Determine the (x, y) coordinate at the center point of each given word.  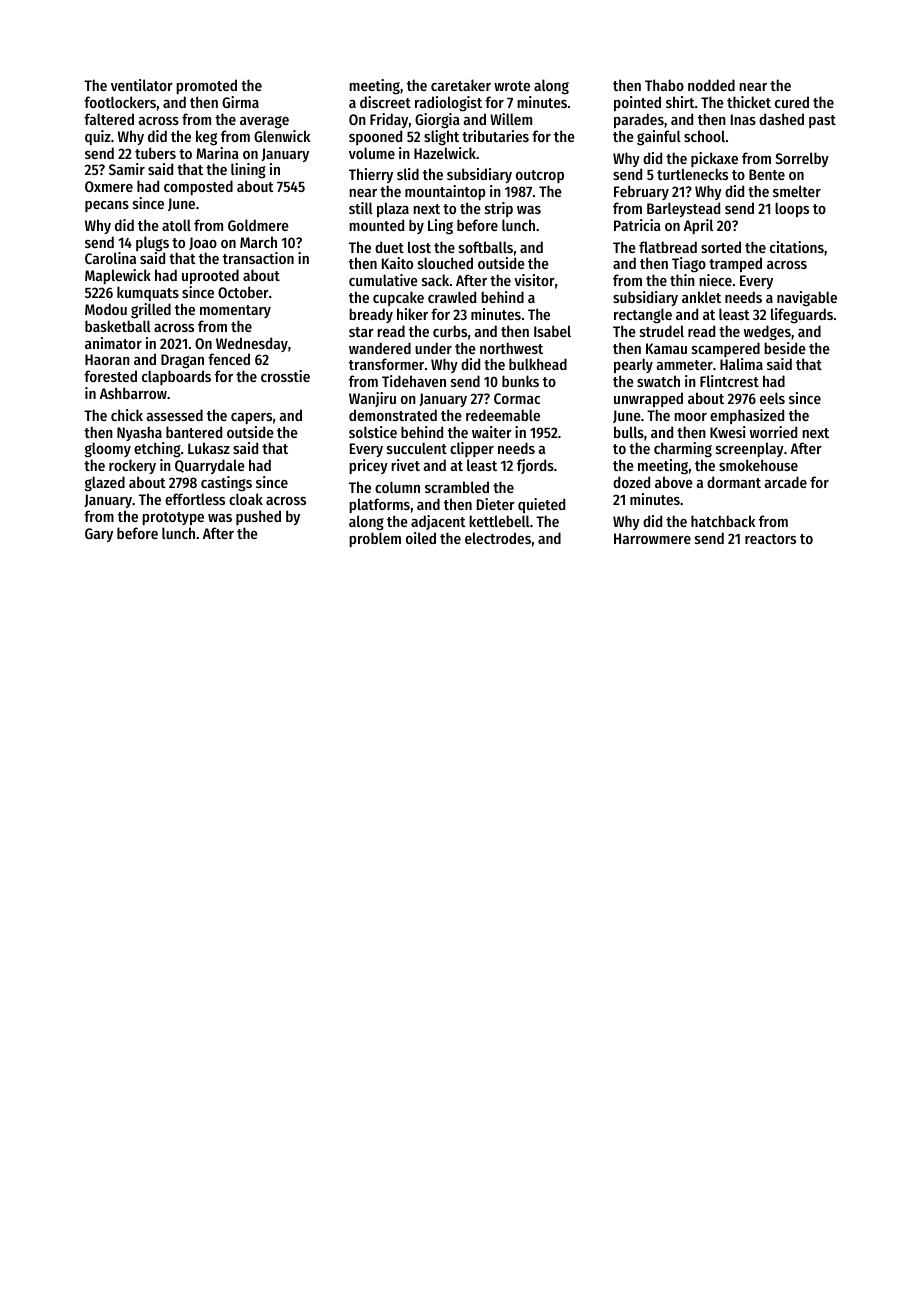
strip (499, 209)
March (258, 242)
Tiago (689, 265)
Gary (99, 535)
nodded (711, 85)
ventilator (142, 85)
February (641, 192)
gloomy (108, 450)
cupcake (398, 298)
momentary (235, 311)
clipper (472, 449)
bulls (629, 432)
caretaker (461, 85)
